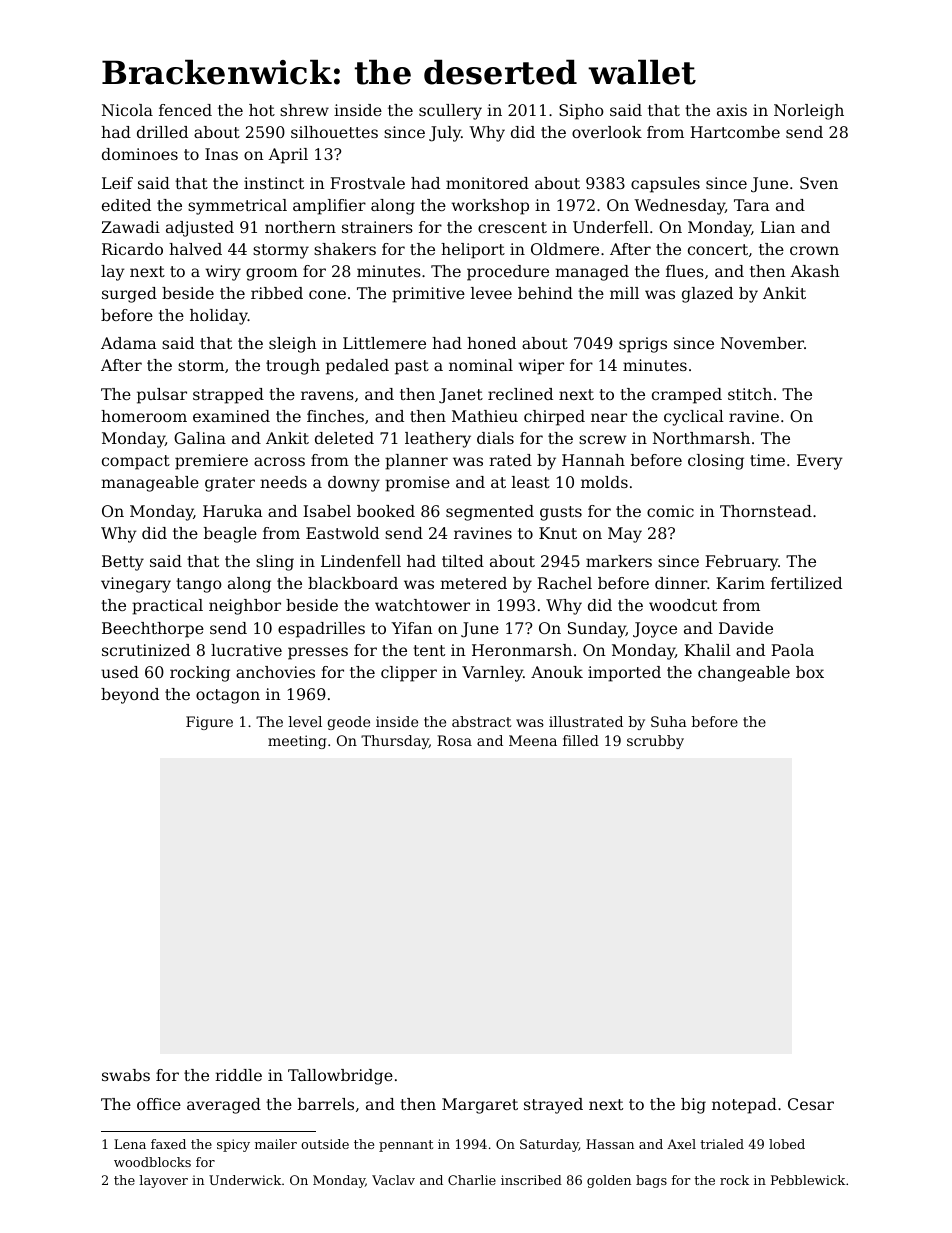  I want to click on monitored, so click(487, 183).
